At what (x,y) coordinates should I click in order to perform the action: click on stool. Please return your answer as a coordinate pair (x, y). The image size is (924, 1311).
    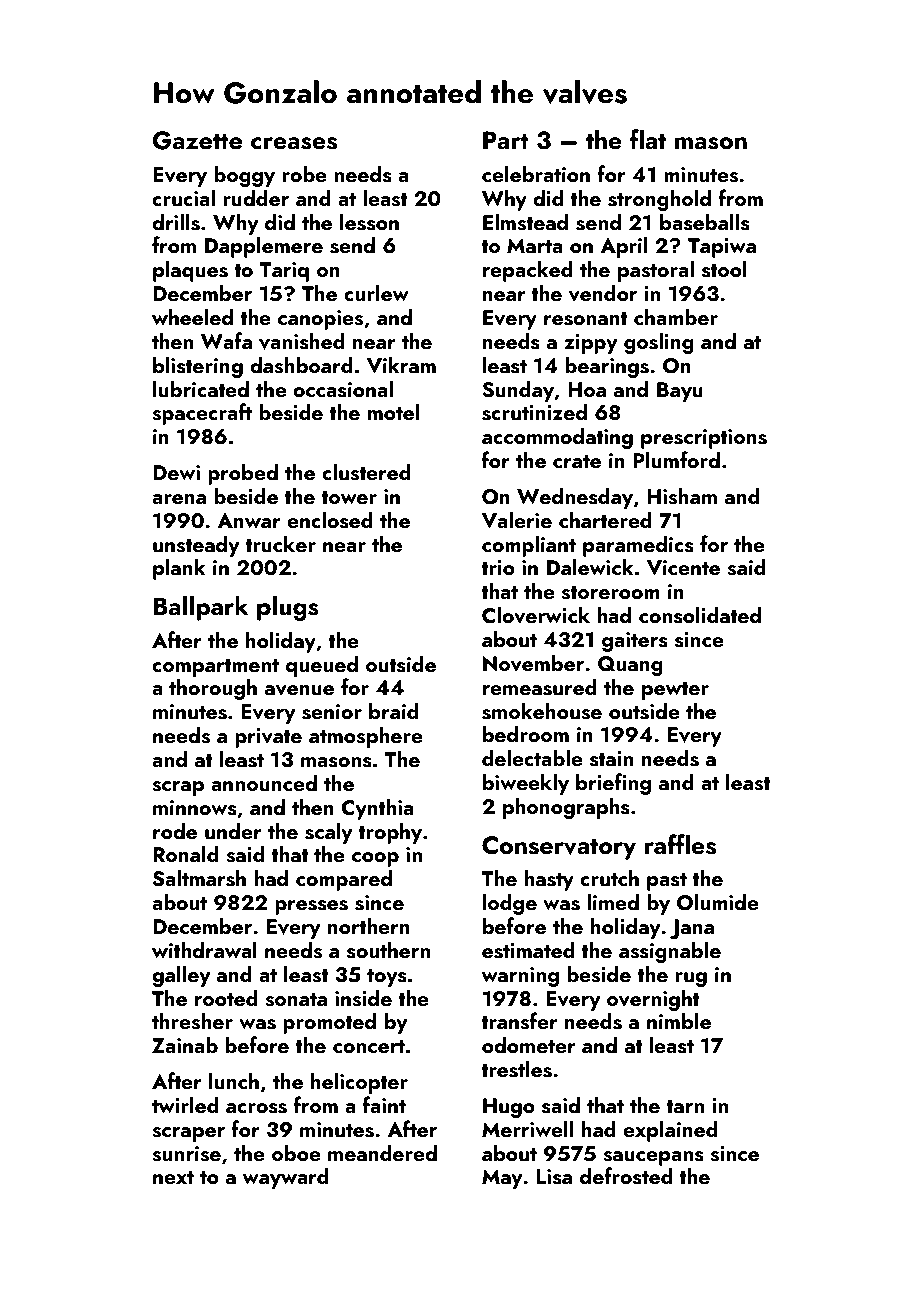
    Looking at the image, I should click on (724, 269).
